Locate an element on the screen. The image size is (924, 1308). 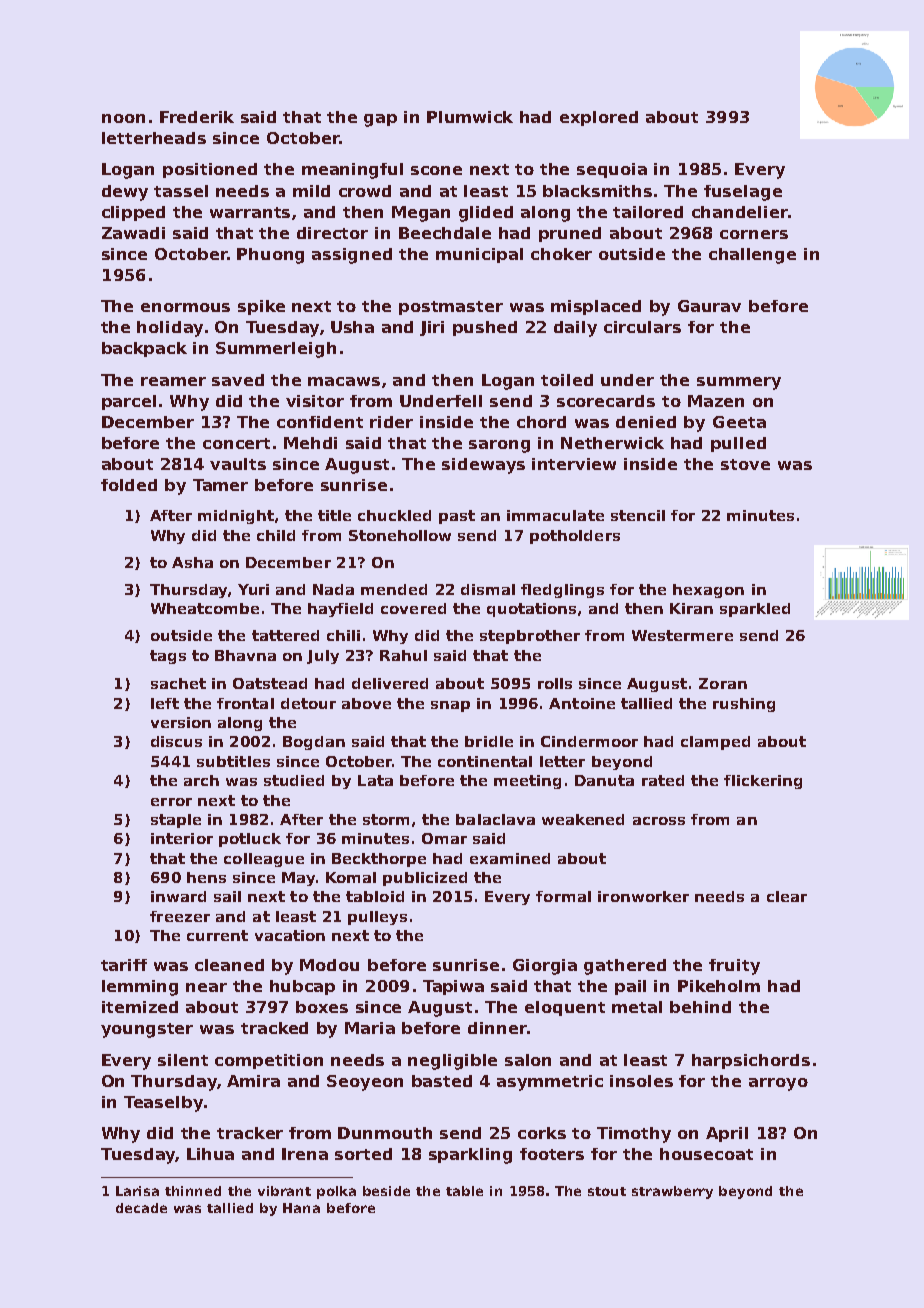
near is located at coordinates (206, 987).
